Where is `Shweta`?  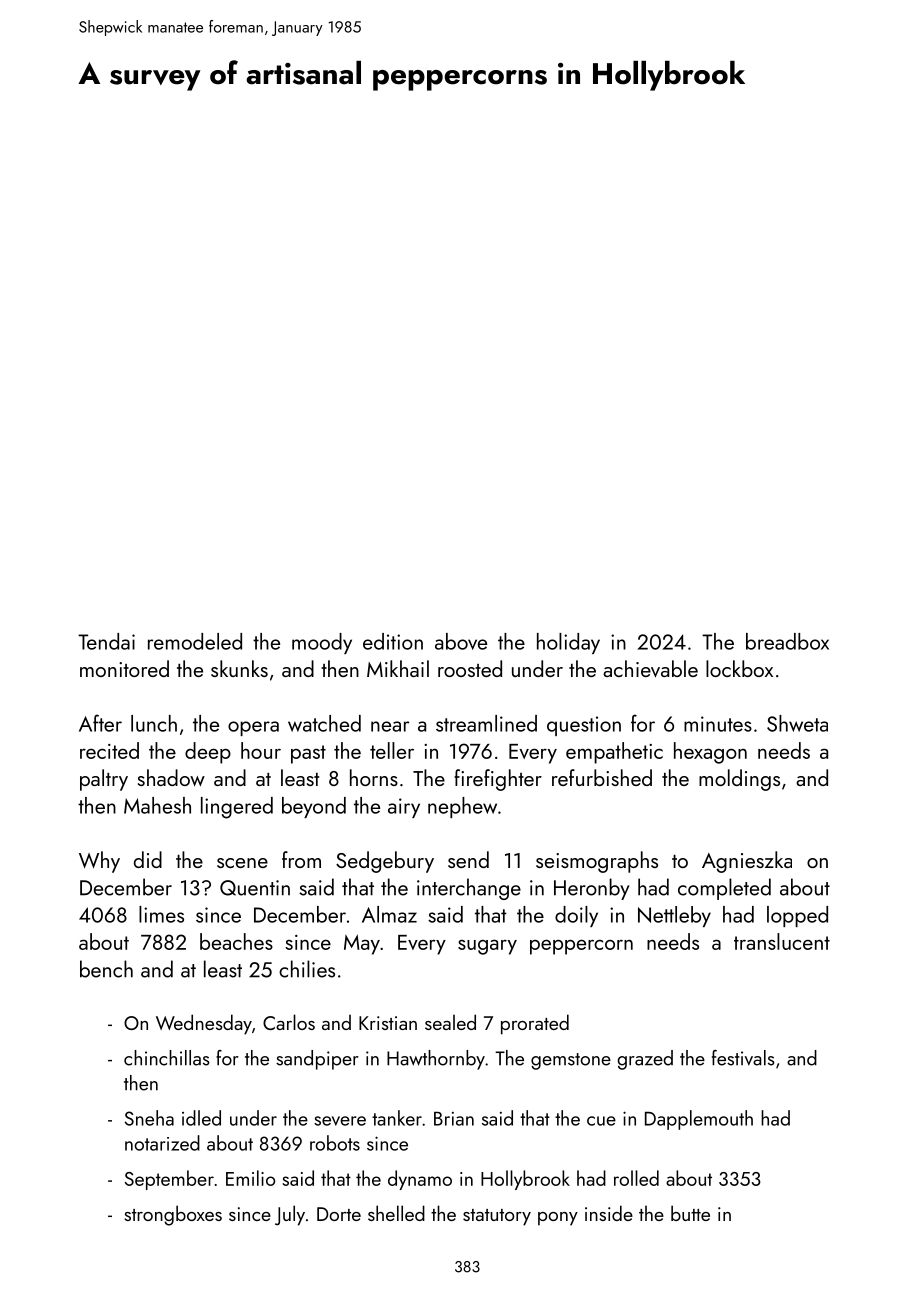
Shweta is located at coordinates (797, 723).
